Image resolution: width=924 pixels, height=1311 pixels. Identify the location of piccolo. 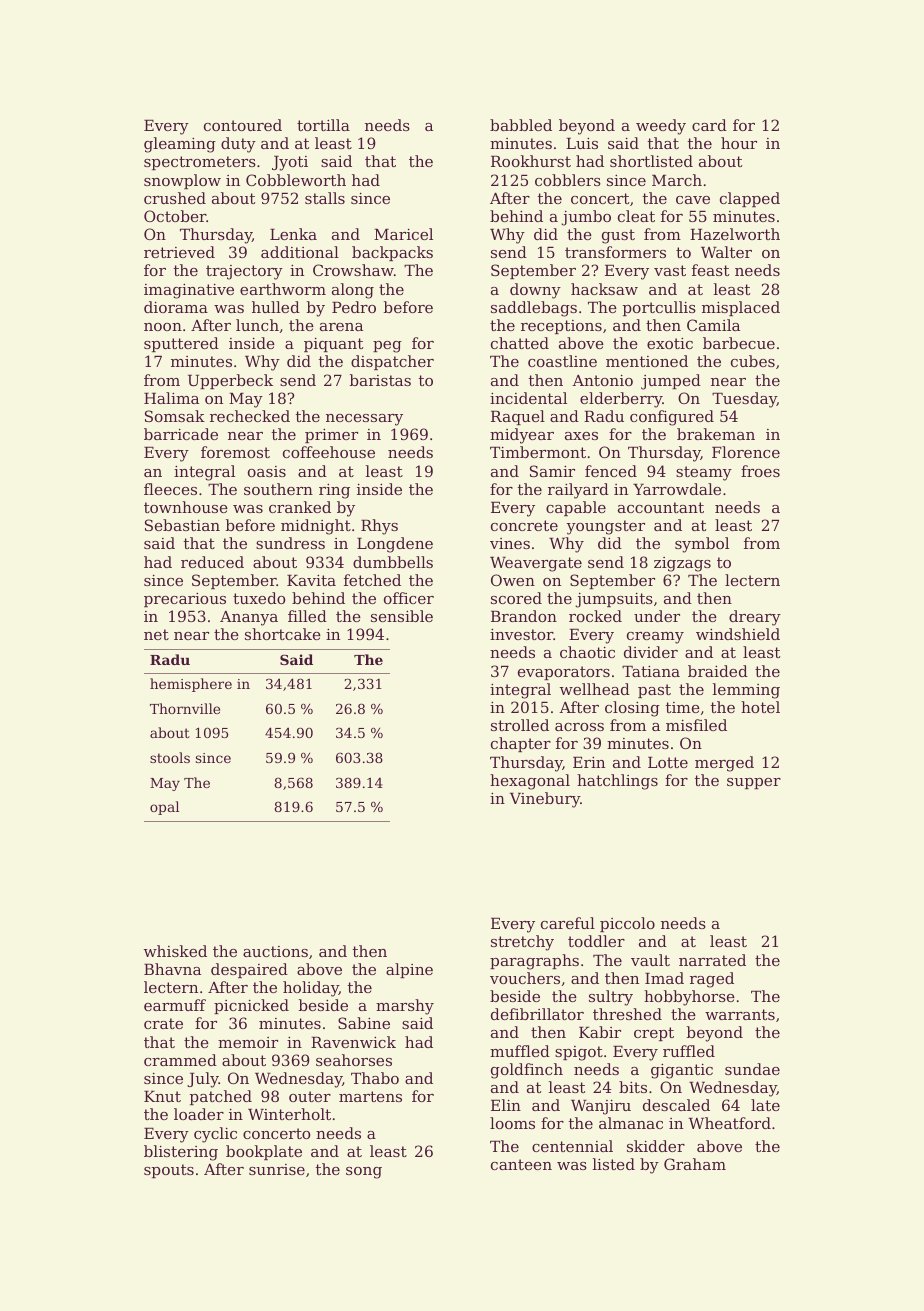
(627, 924).
